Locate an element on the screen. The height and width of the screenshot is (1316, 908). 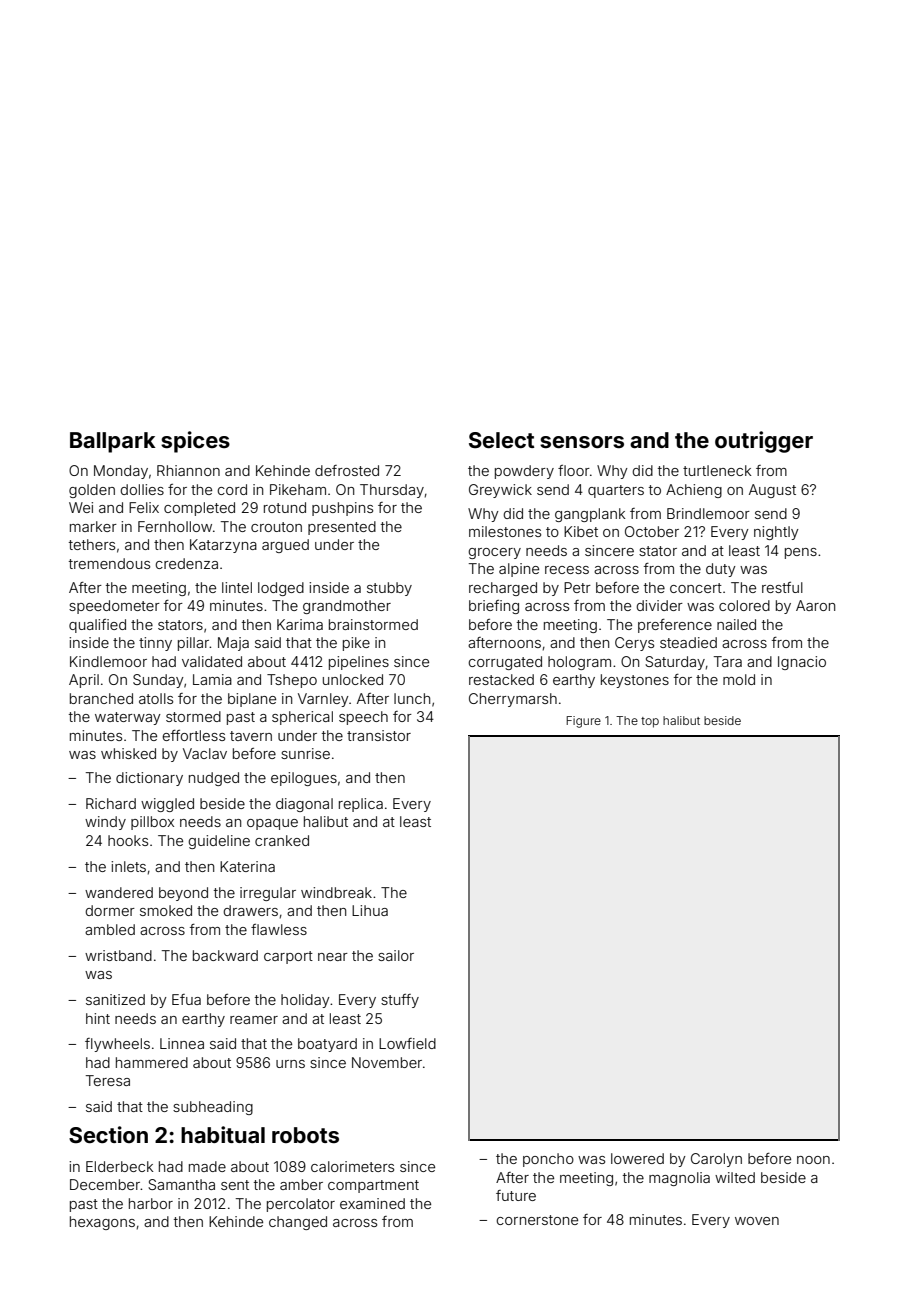
calorimeters is located at coordinates (352, 1166).
